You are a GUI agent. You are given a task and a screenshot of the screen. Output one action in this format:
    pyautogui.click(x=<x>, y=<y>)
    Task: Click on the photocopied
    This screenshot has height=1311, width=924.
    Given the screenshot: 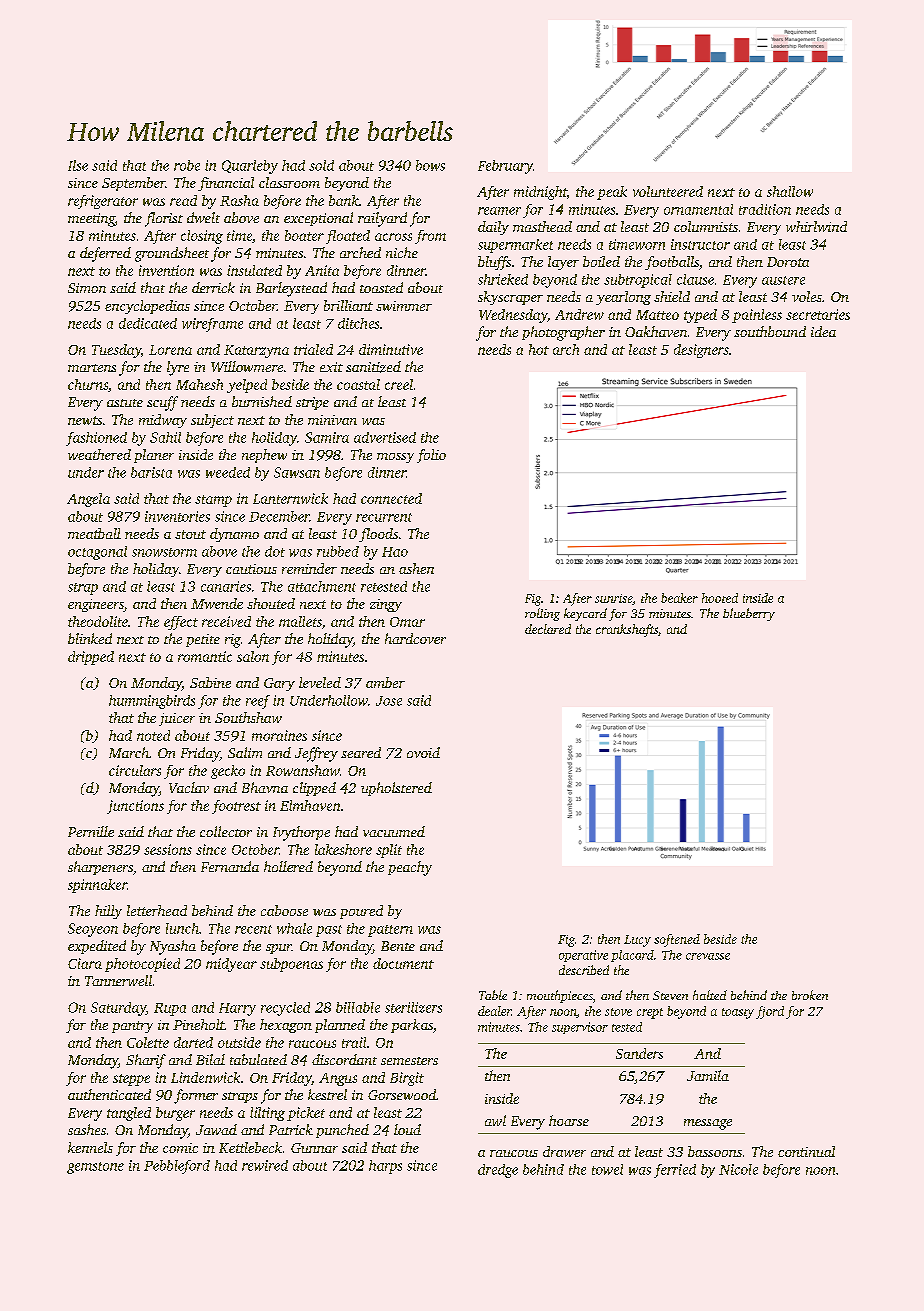 What is the action you would take?
    pyautogui.click(x=142, y=965)
